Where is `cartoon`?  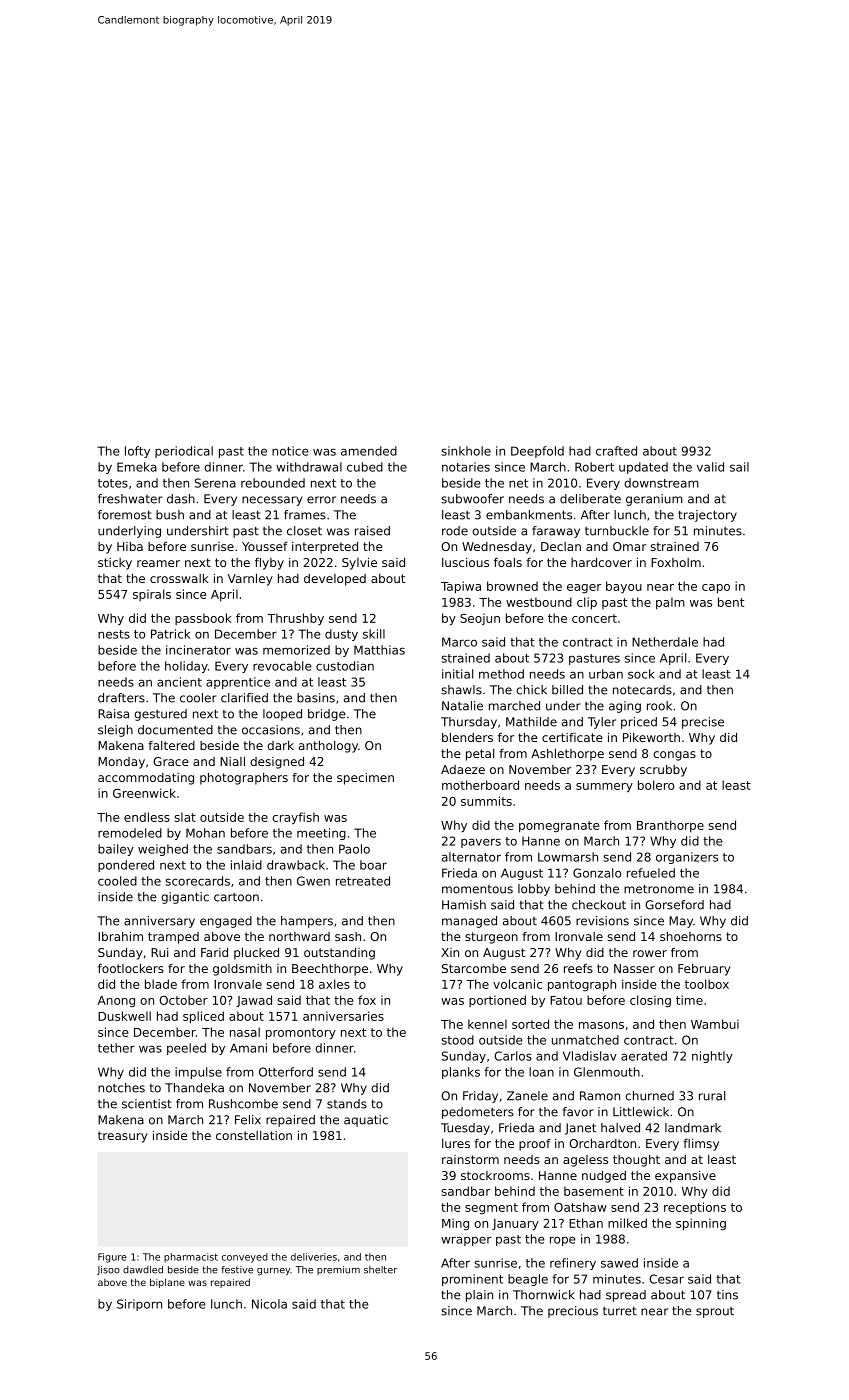
cartoon is located at coordinates (236, 897).
